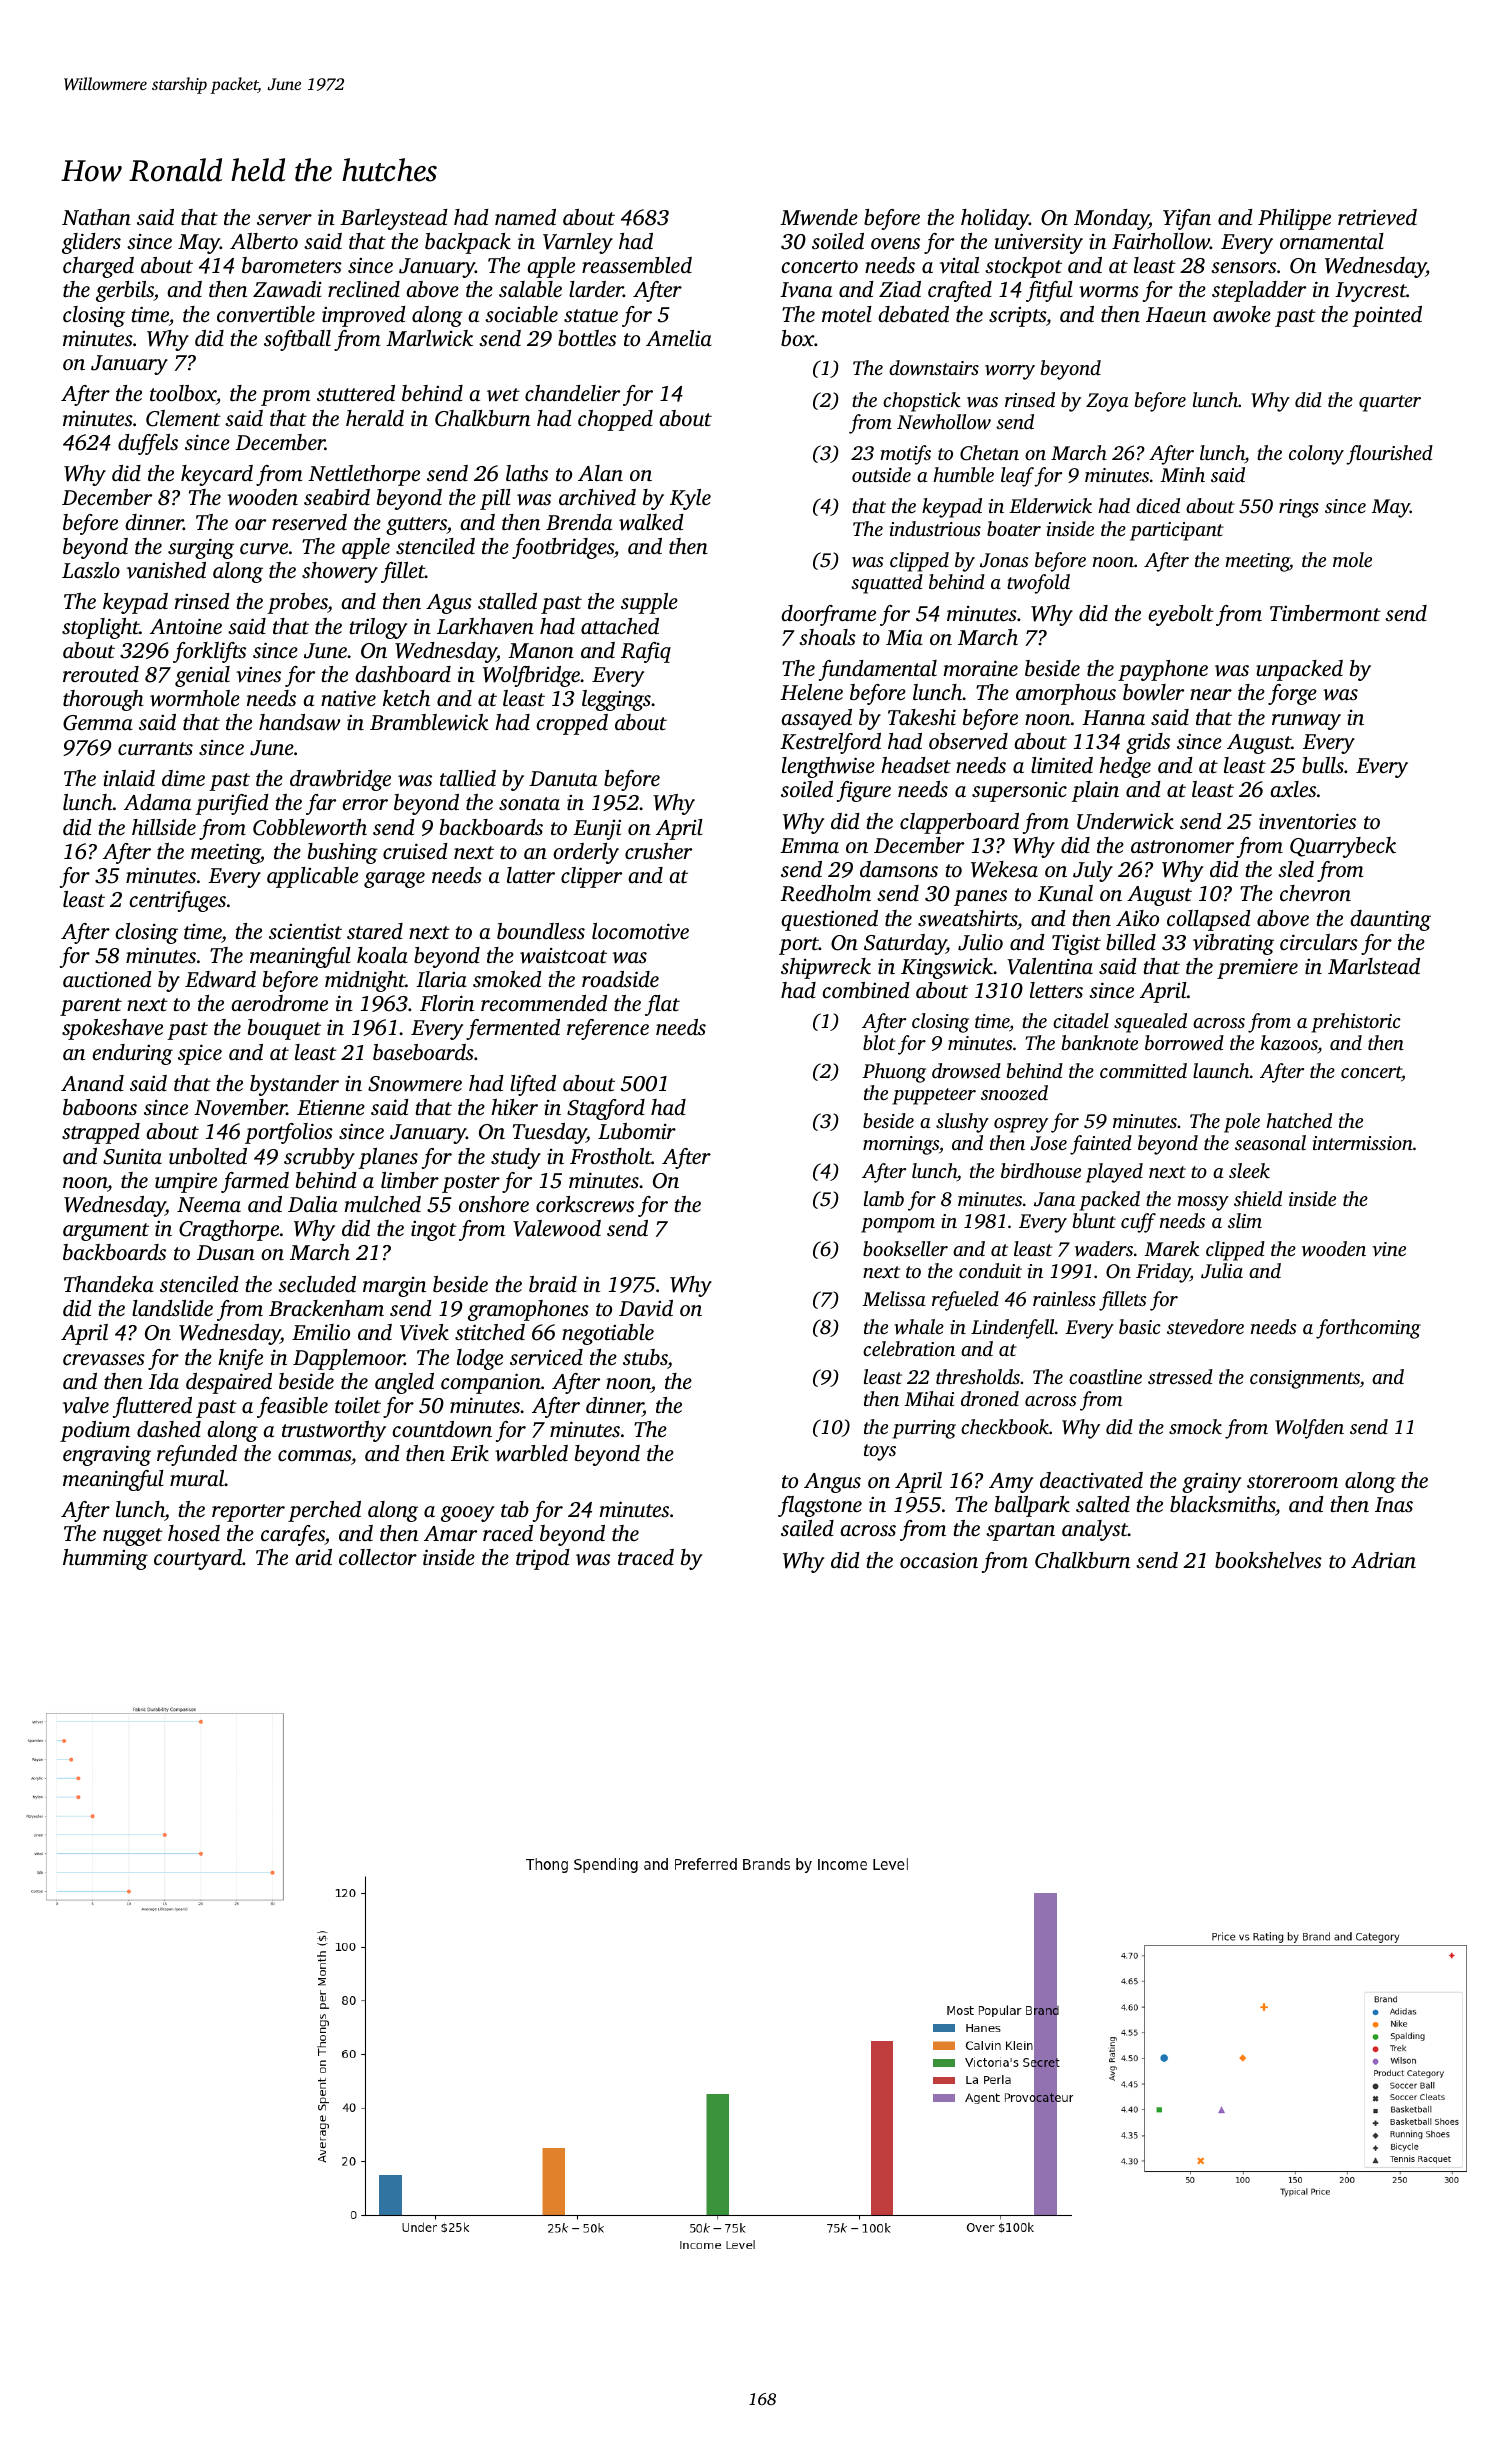  Describe the element at coordinates (1038, 584) in the screenshot. I see `twofold` at that location.
